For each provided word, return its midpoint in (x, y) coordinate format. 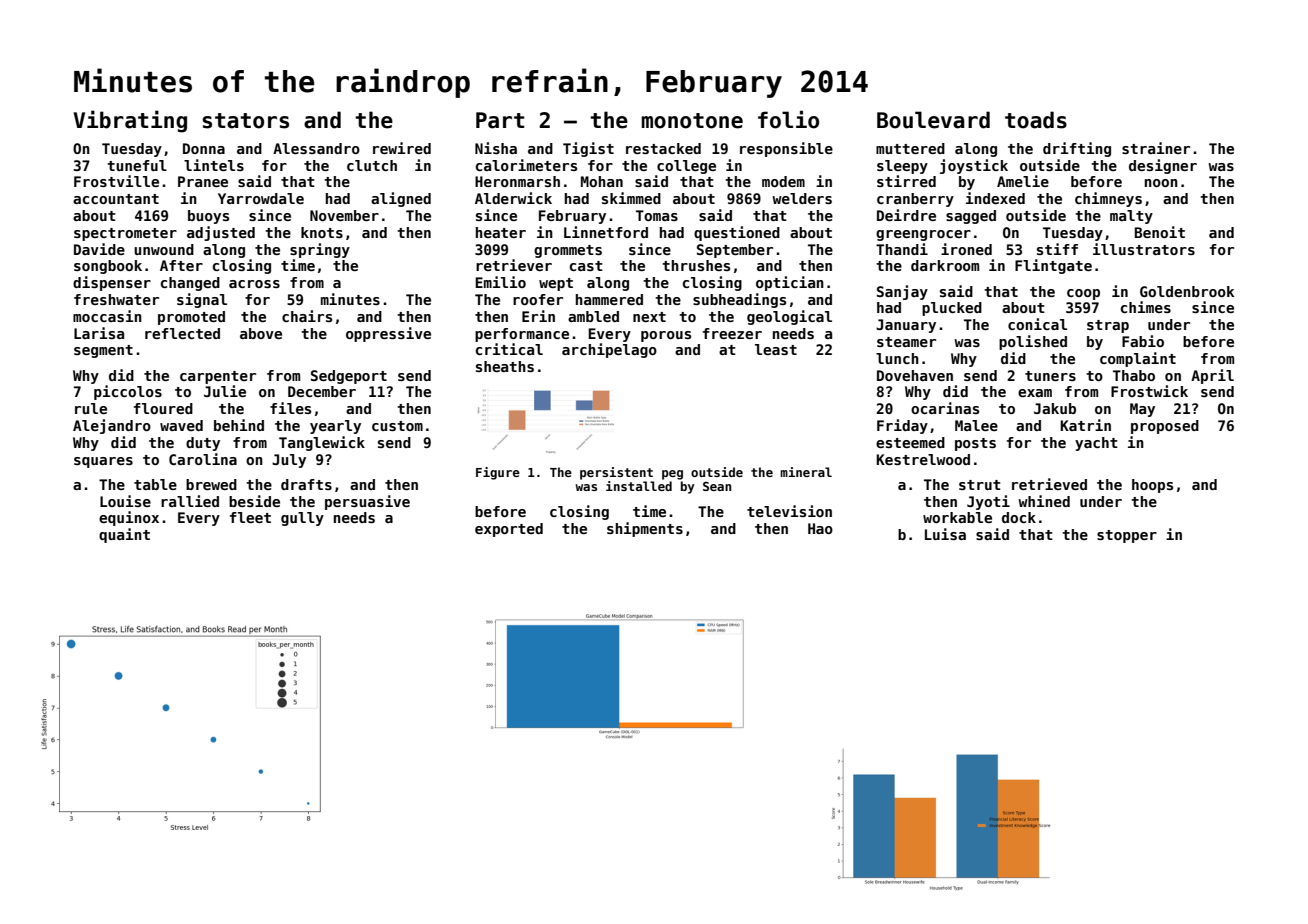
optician (790, 283)
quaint (124, 535)
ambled (593, 316)
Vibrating (130, 121)
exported (509, 530)
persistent (616, 473)
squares (103, 462)
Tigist (588, 149)
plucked (952, 309)
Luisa (945, 534)
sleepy (902, 167)
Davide (99, 249)
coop (1083, 294)
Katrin (1085, 425)
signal (202, 300)
